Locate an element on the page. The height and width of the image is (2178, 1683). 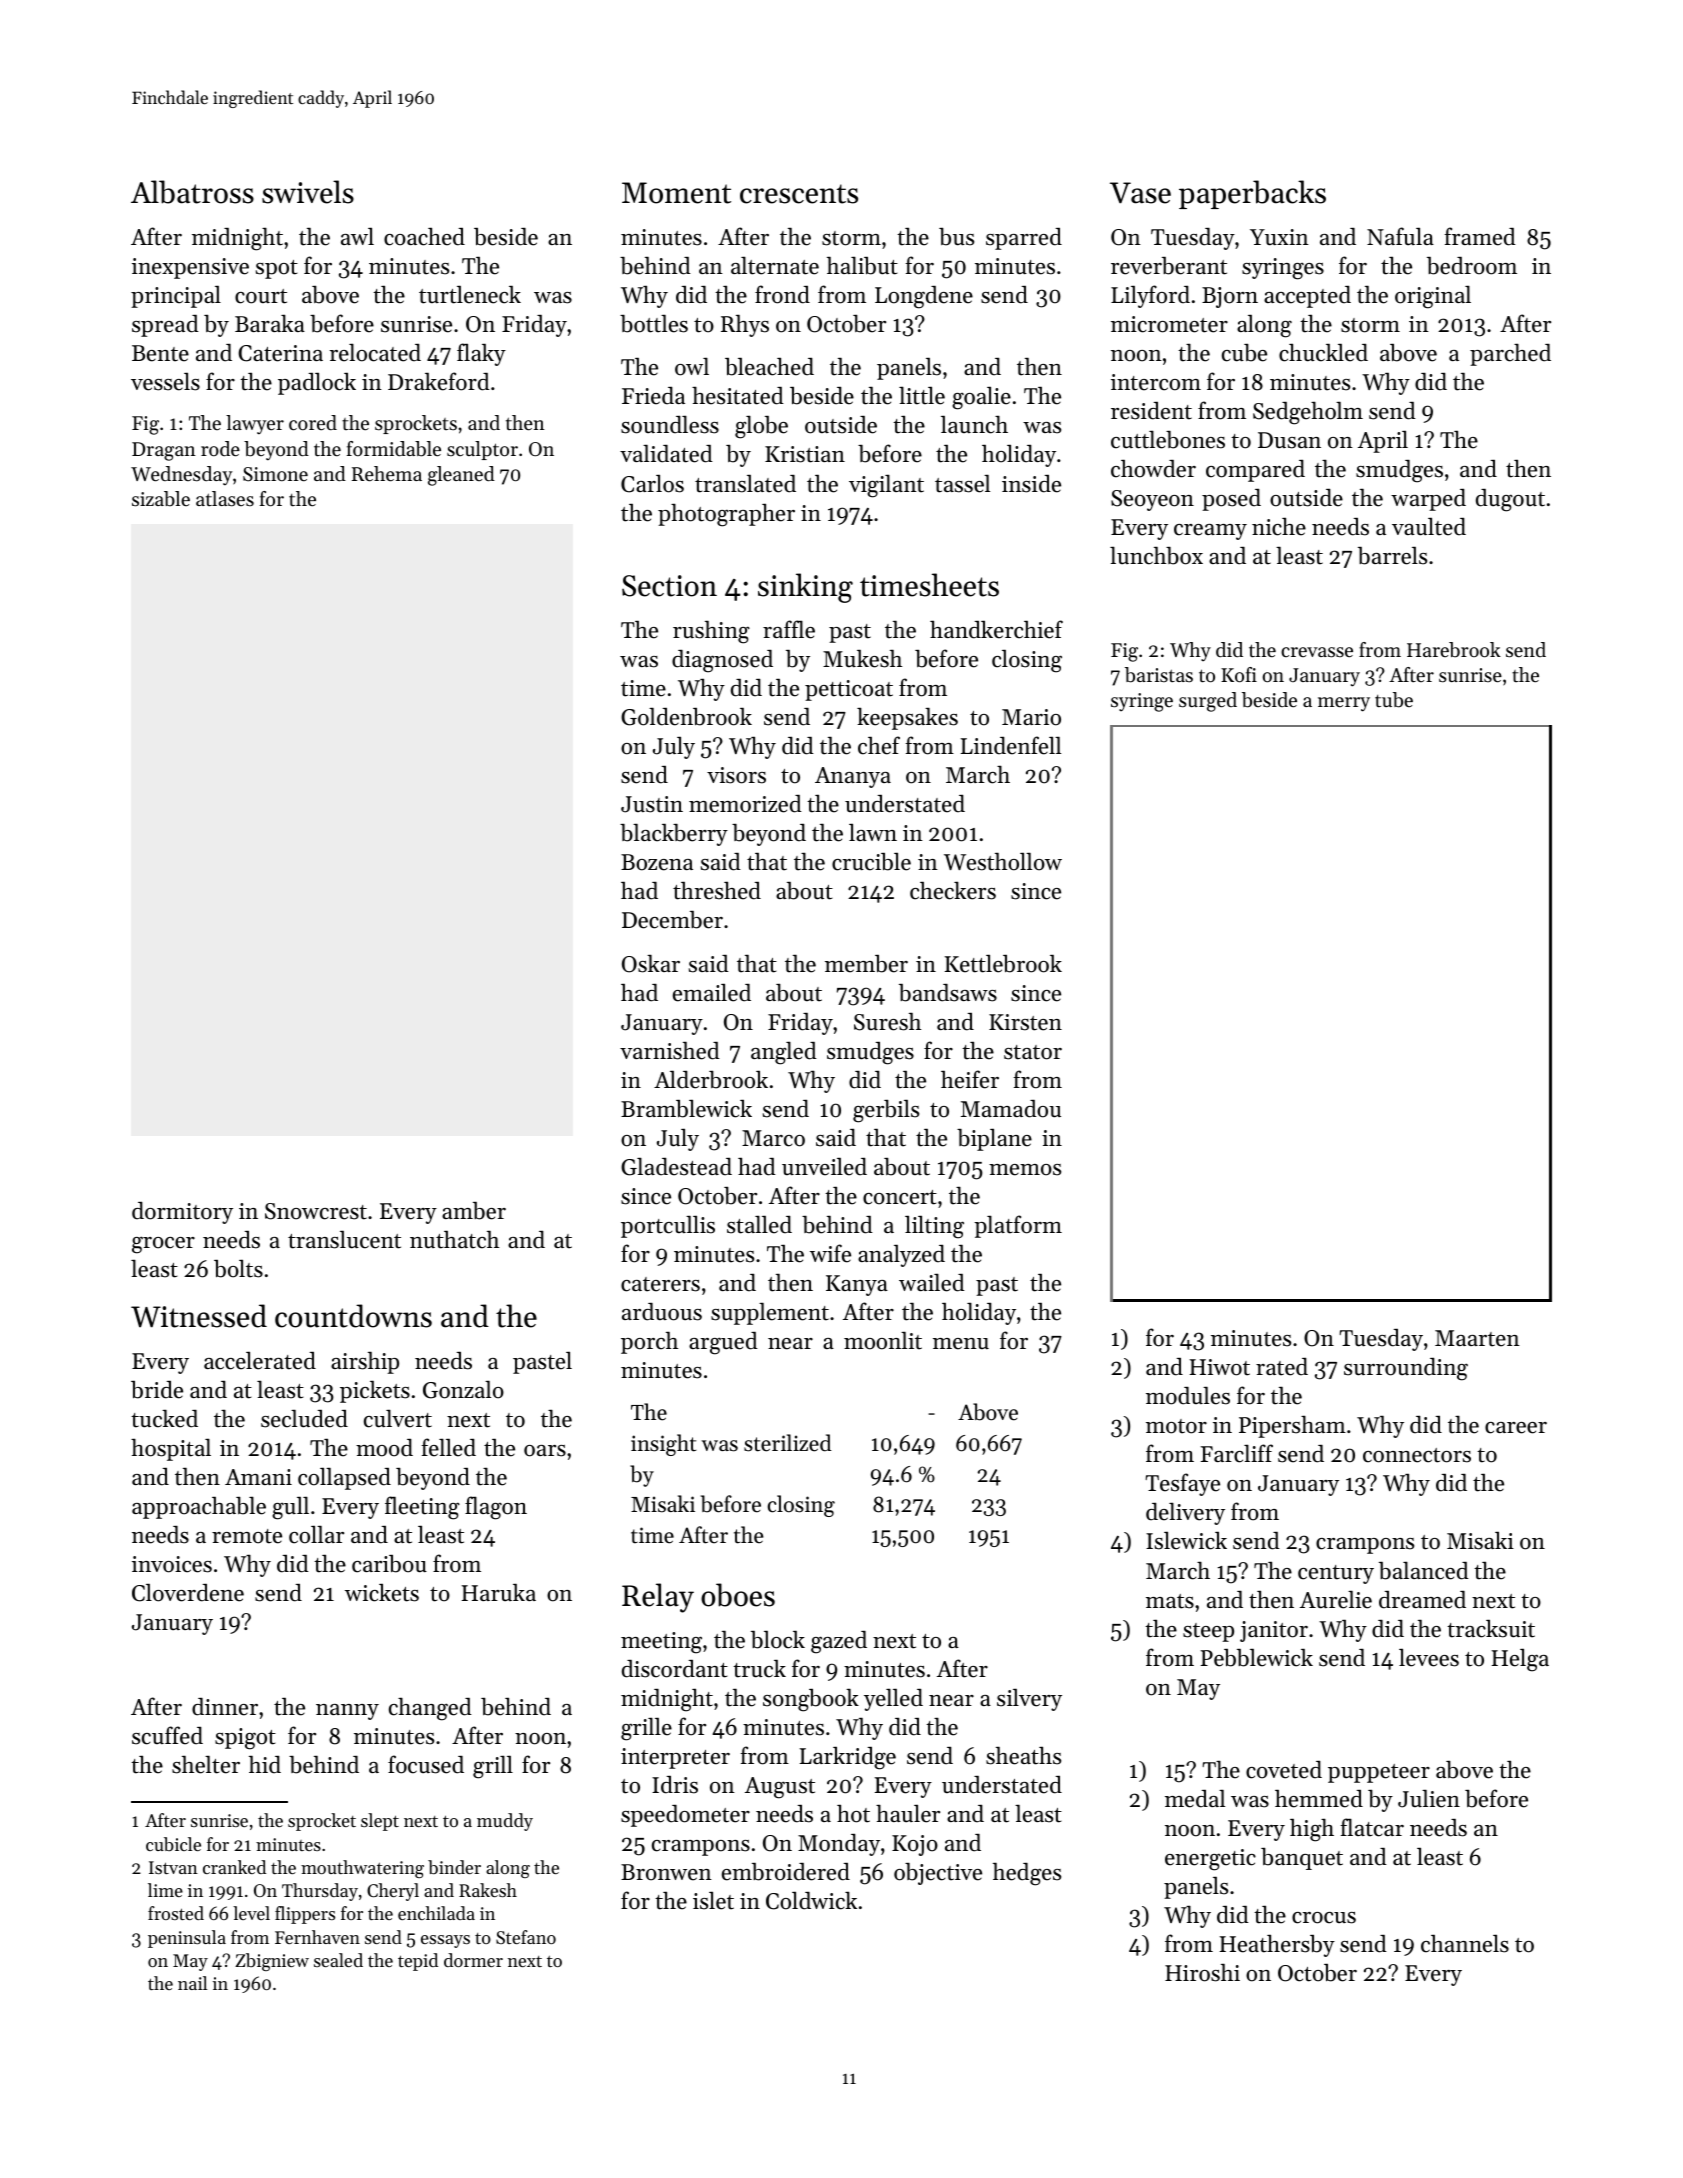
spread is located at coordinates (165, 326).
